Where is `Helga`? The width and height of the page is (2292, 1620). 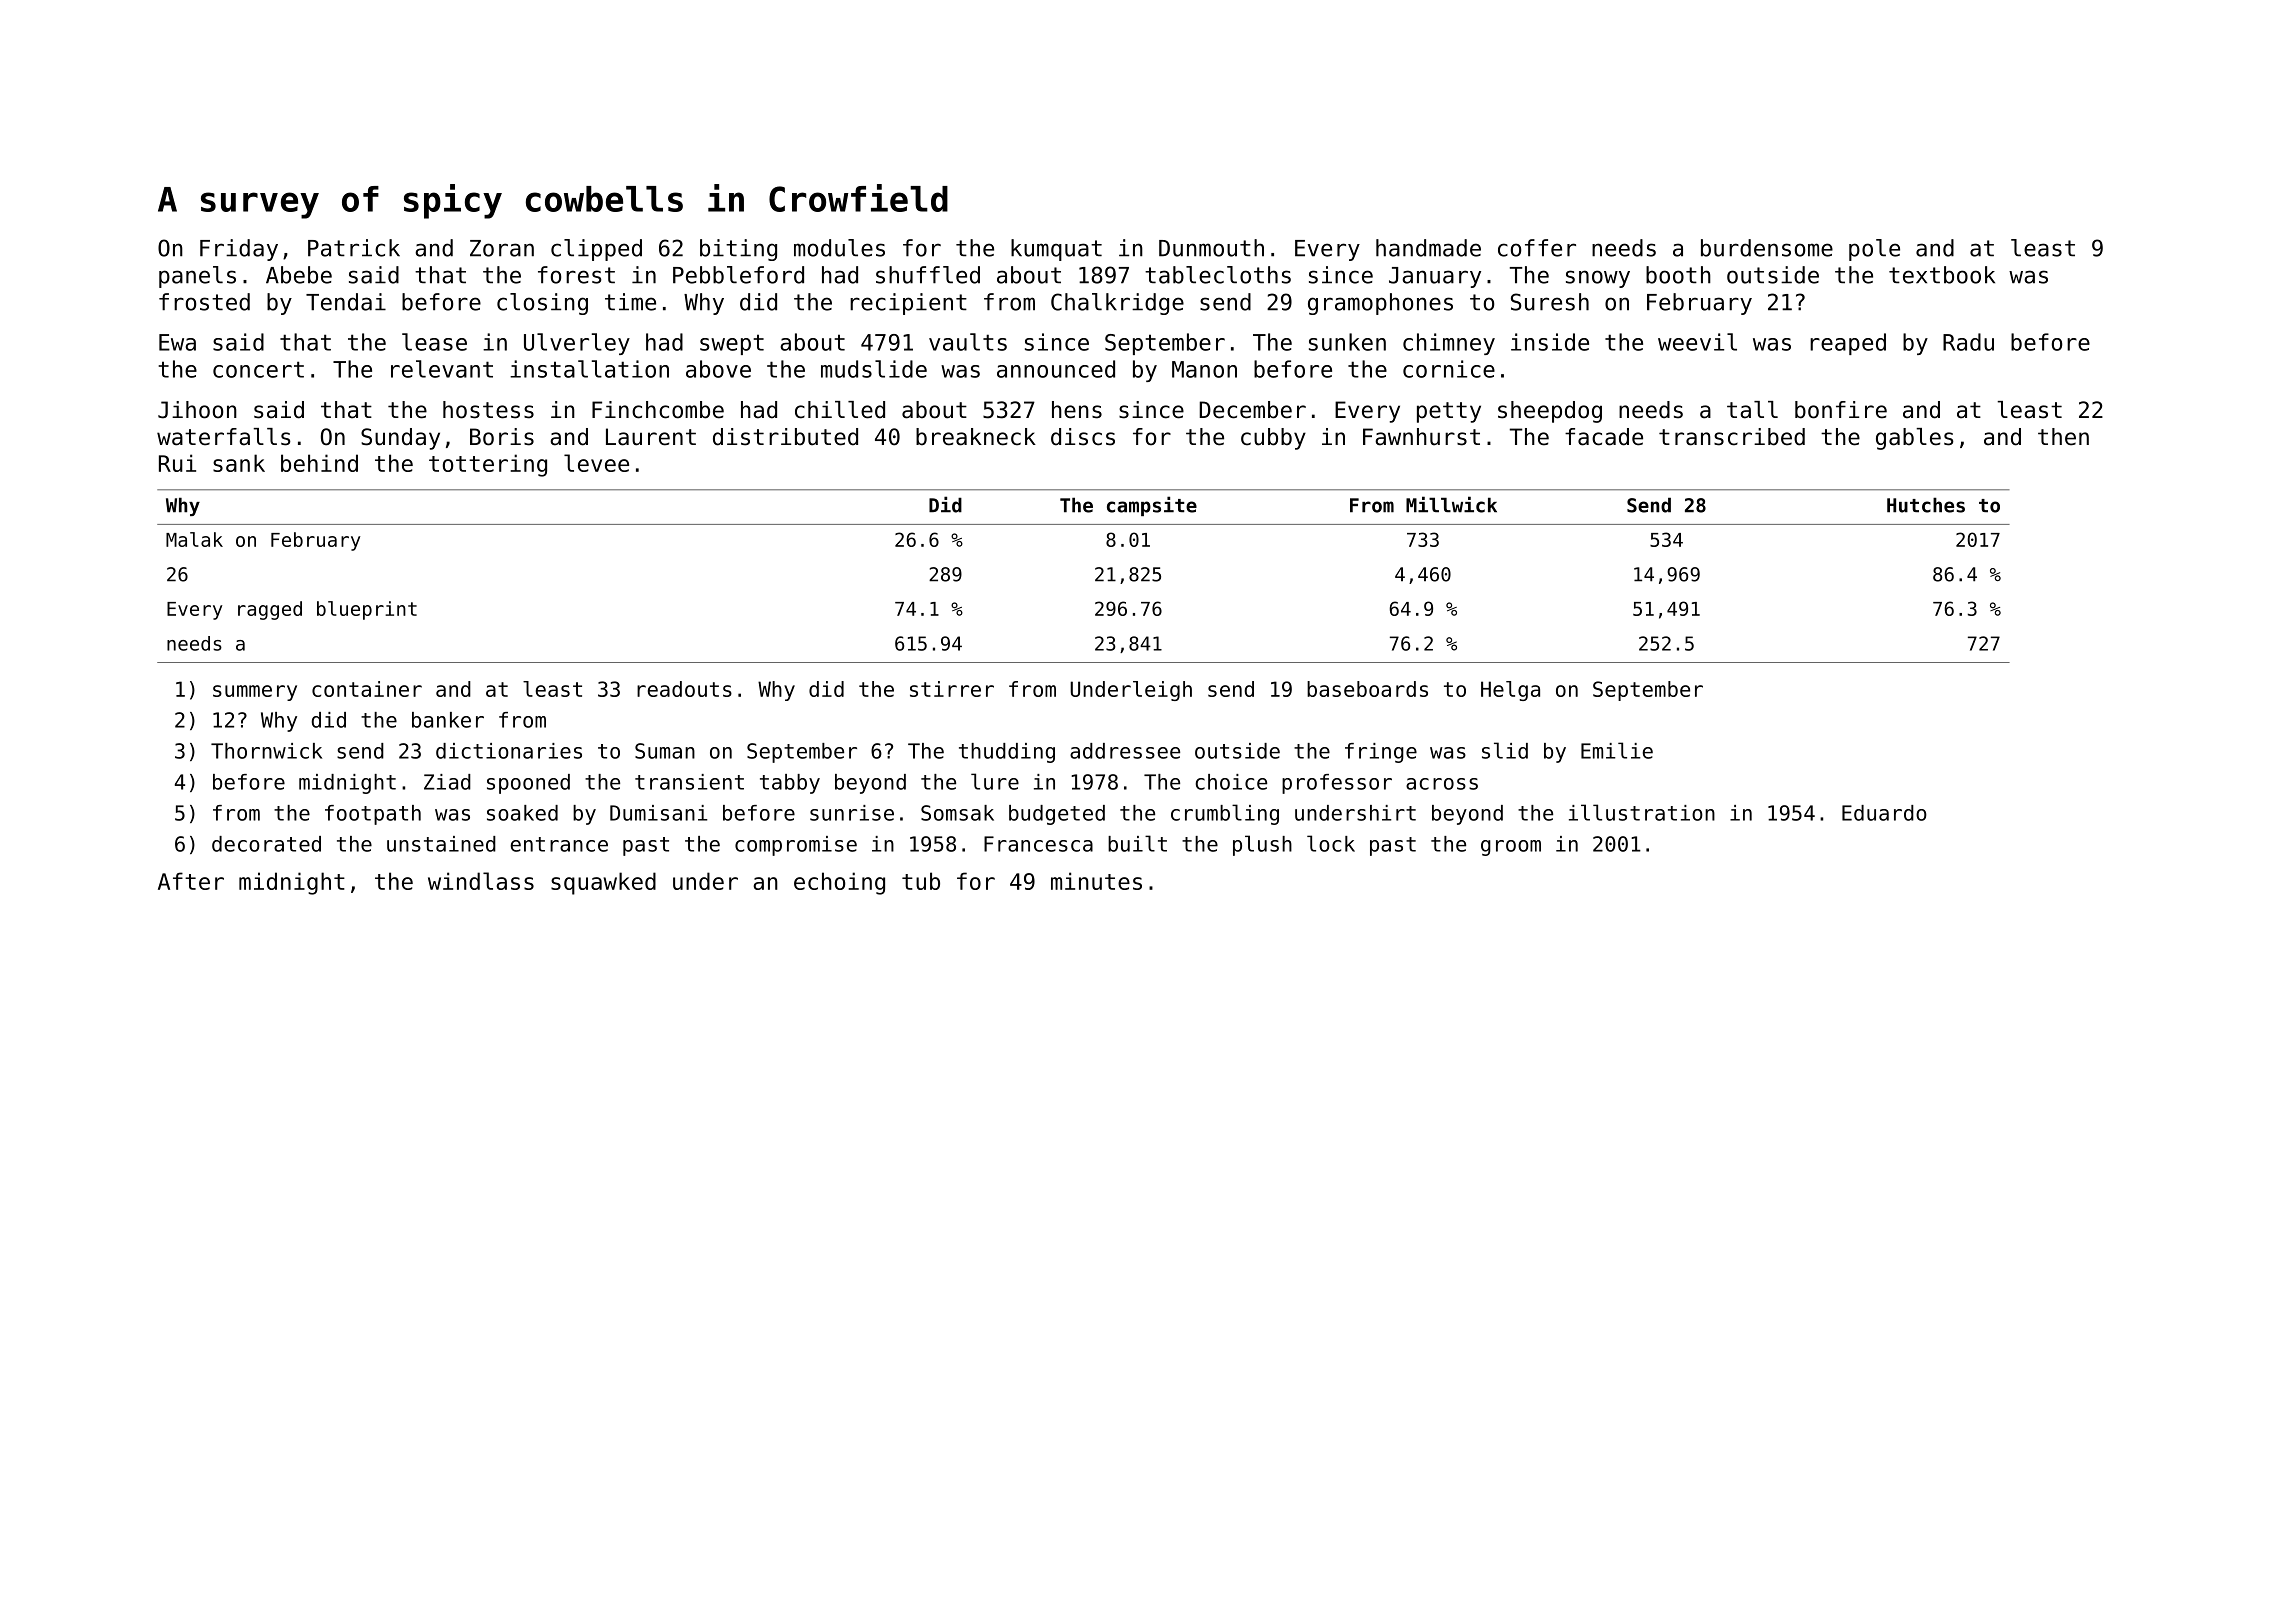
Helga is located at coordinates (1510, 691).
